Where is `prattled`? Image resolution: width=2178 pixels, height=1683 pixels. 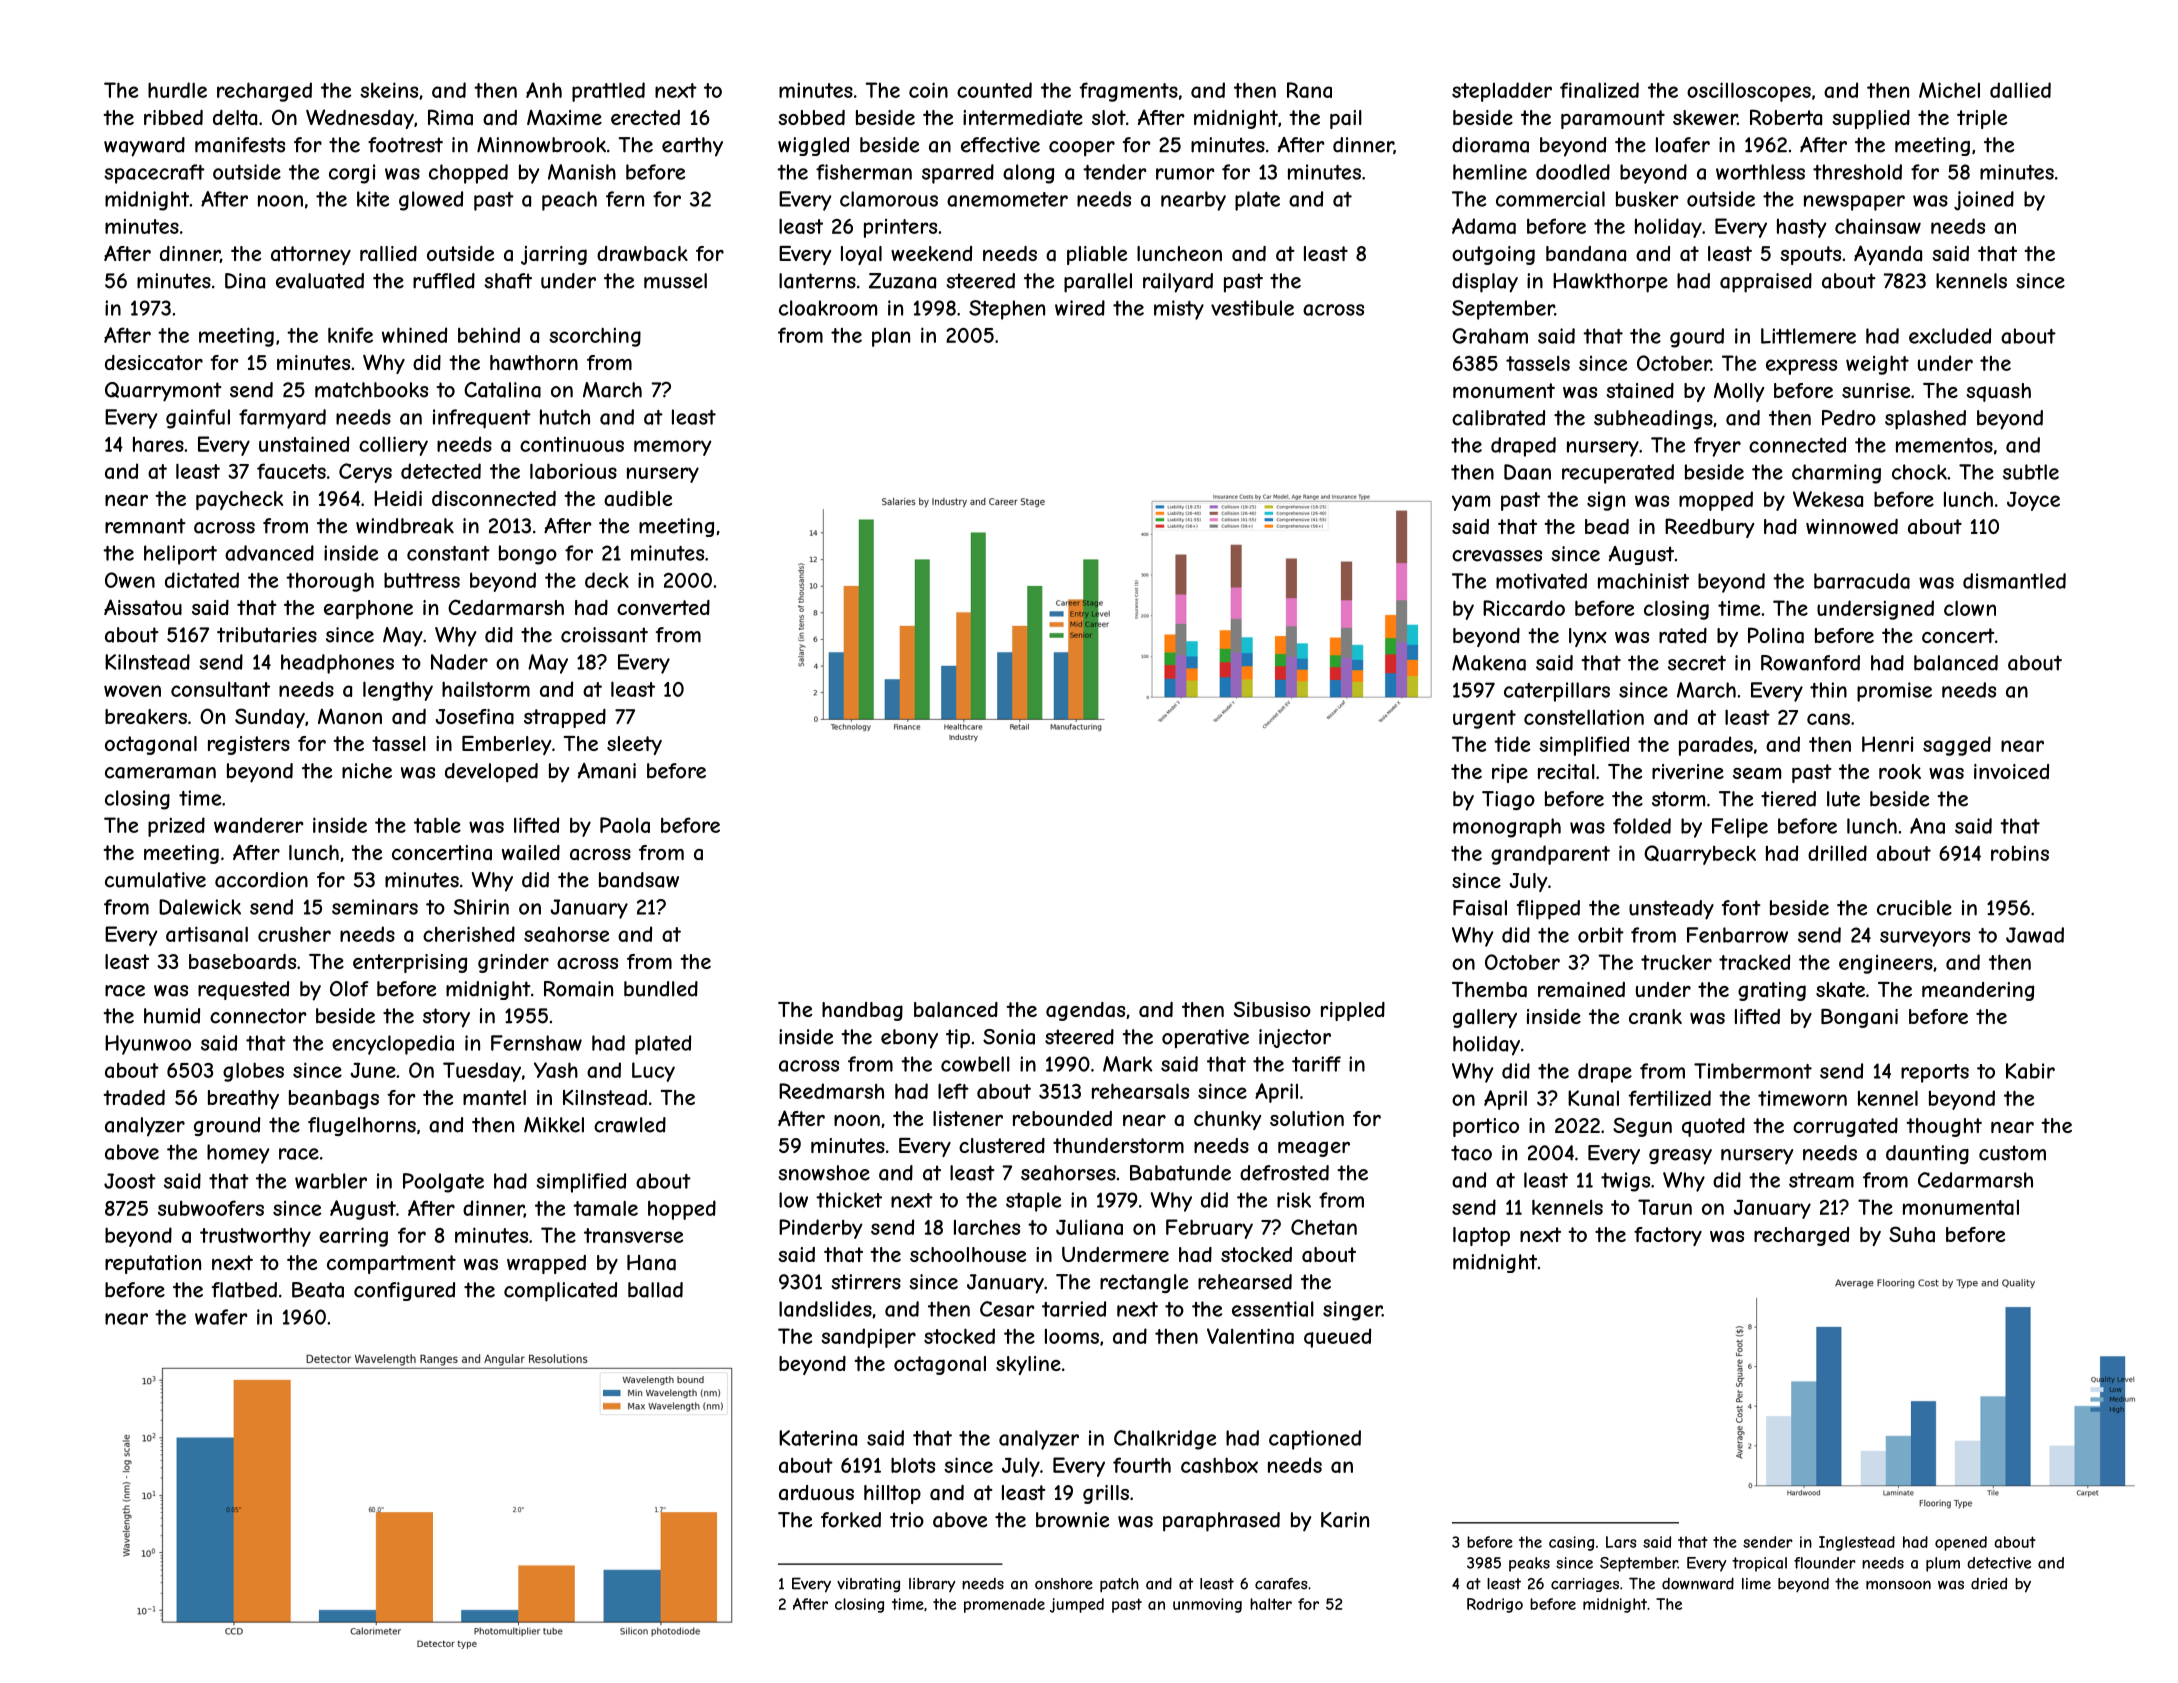
prattled is located at coordinates (608, 92).
